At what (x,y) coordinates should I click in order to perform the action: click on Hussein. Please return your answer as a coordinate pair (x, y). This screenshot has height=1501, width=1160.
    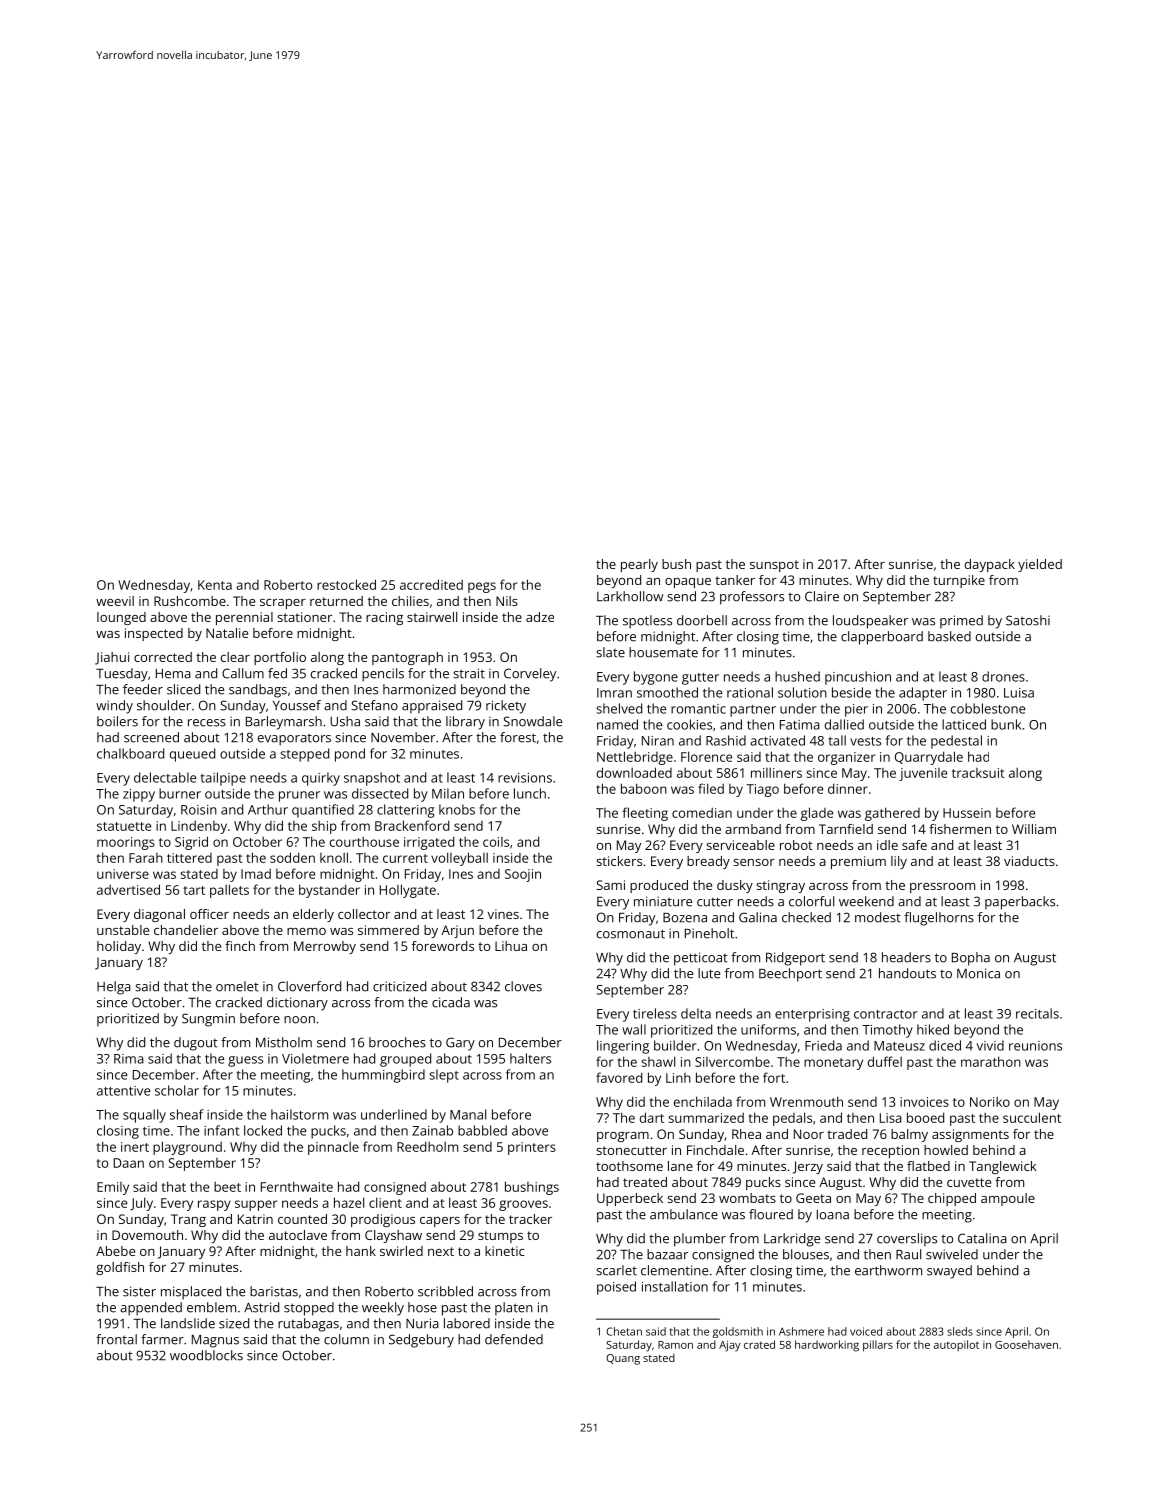
    Looking at the image, I should click on (967, 813).
